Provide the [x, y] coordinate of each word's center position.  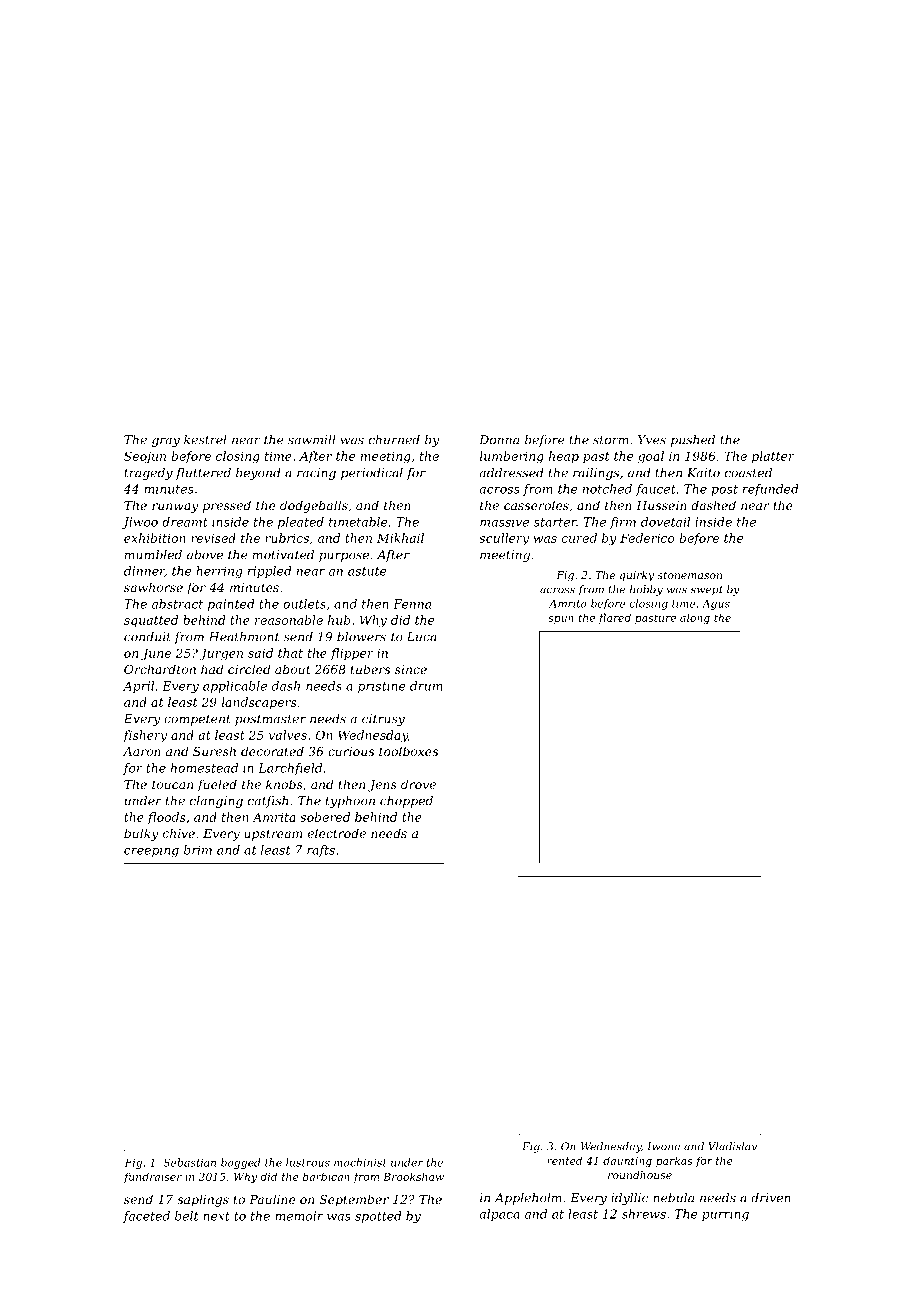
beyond [258, 474]
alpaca [499, 1215]
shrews [644, 1214]
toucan [172, 784]
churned [394, 440]
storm [611, 440]
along [695, 618]
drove [418, 784]
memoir [299, 1216]
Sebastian [189, 1162]
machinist [360, 1162]
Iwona [663, 1146]
